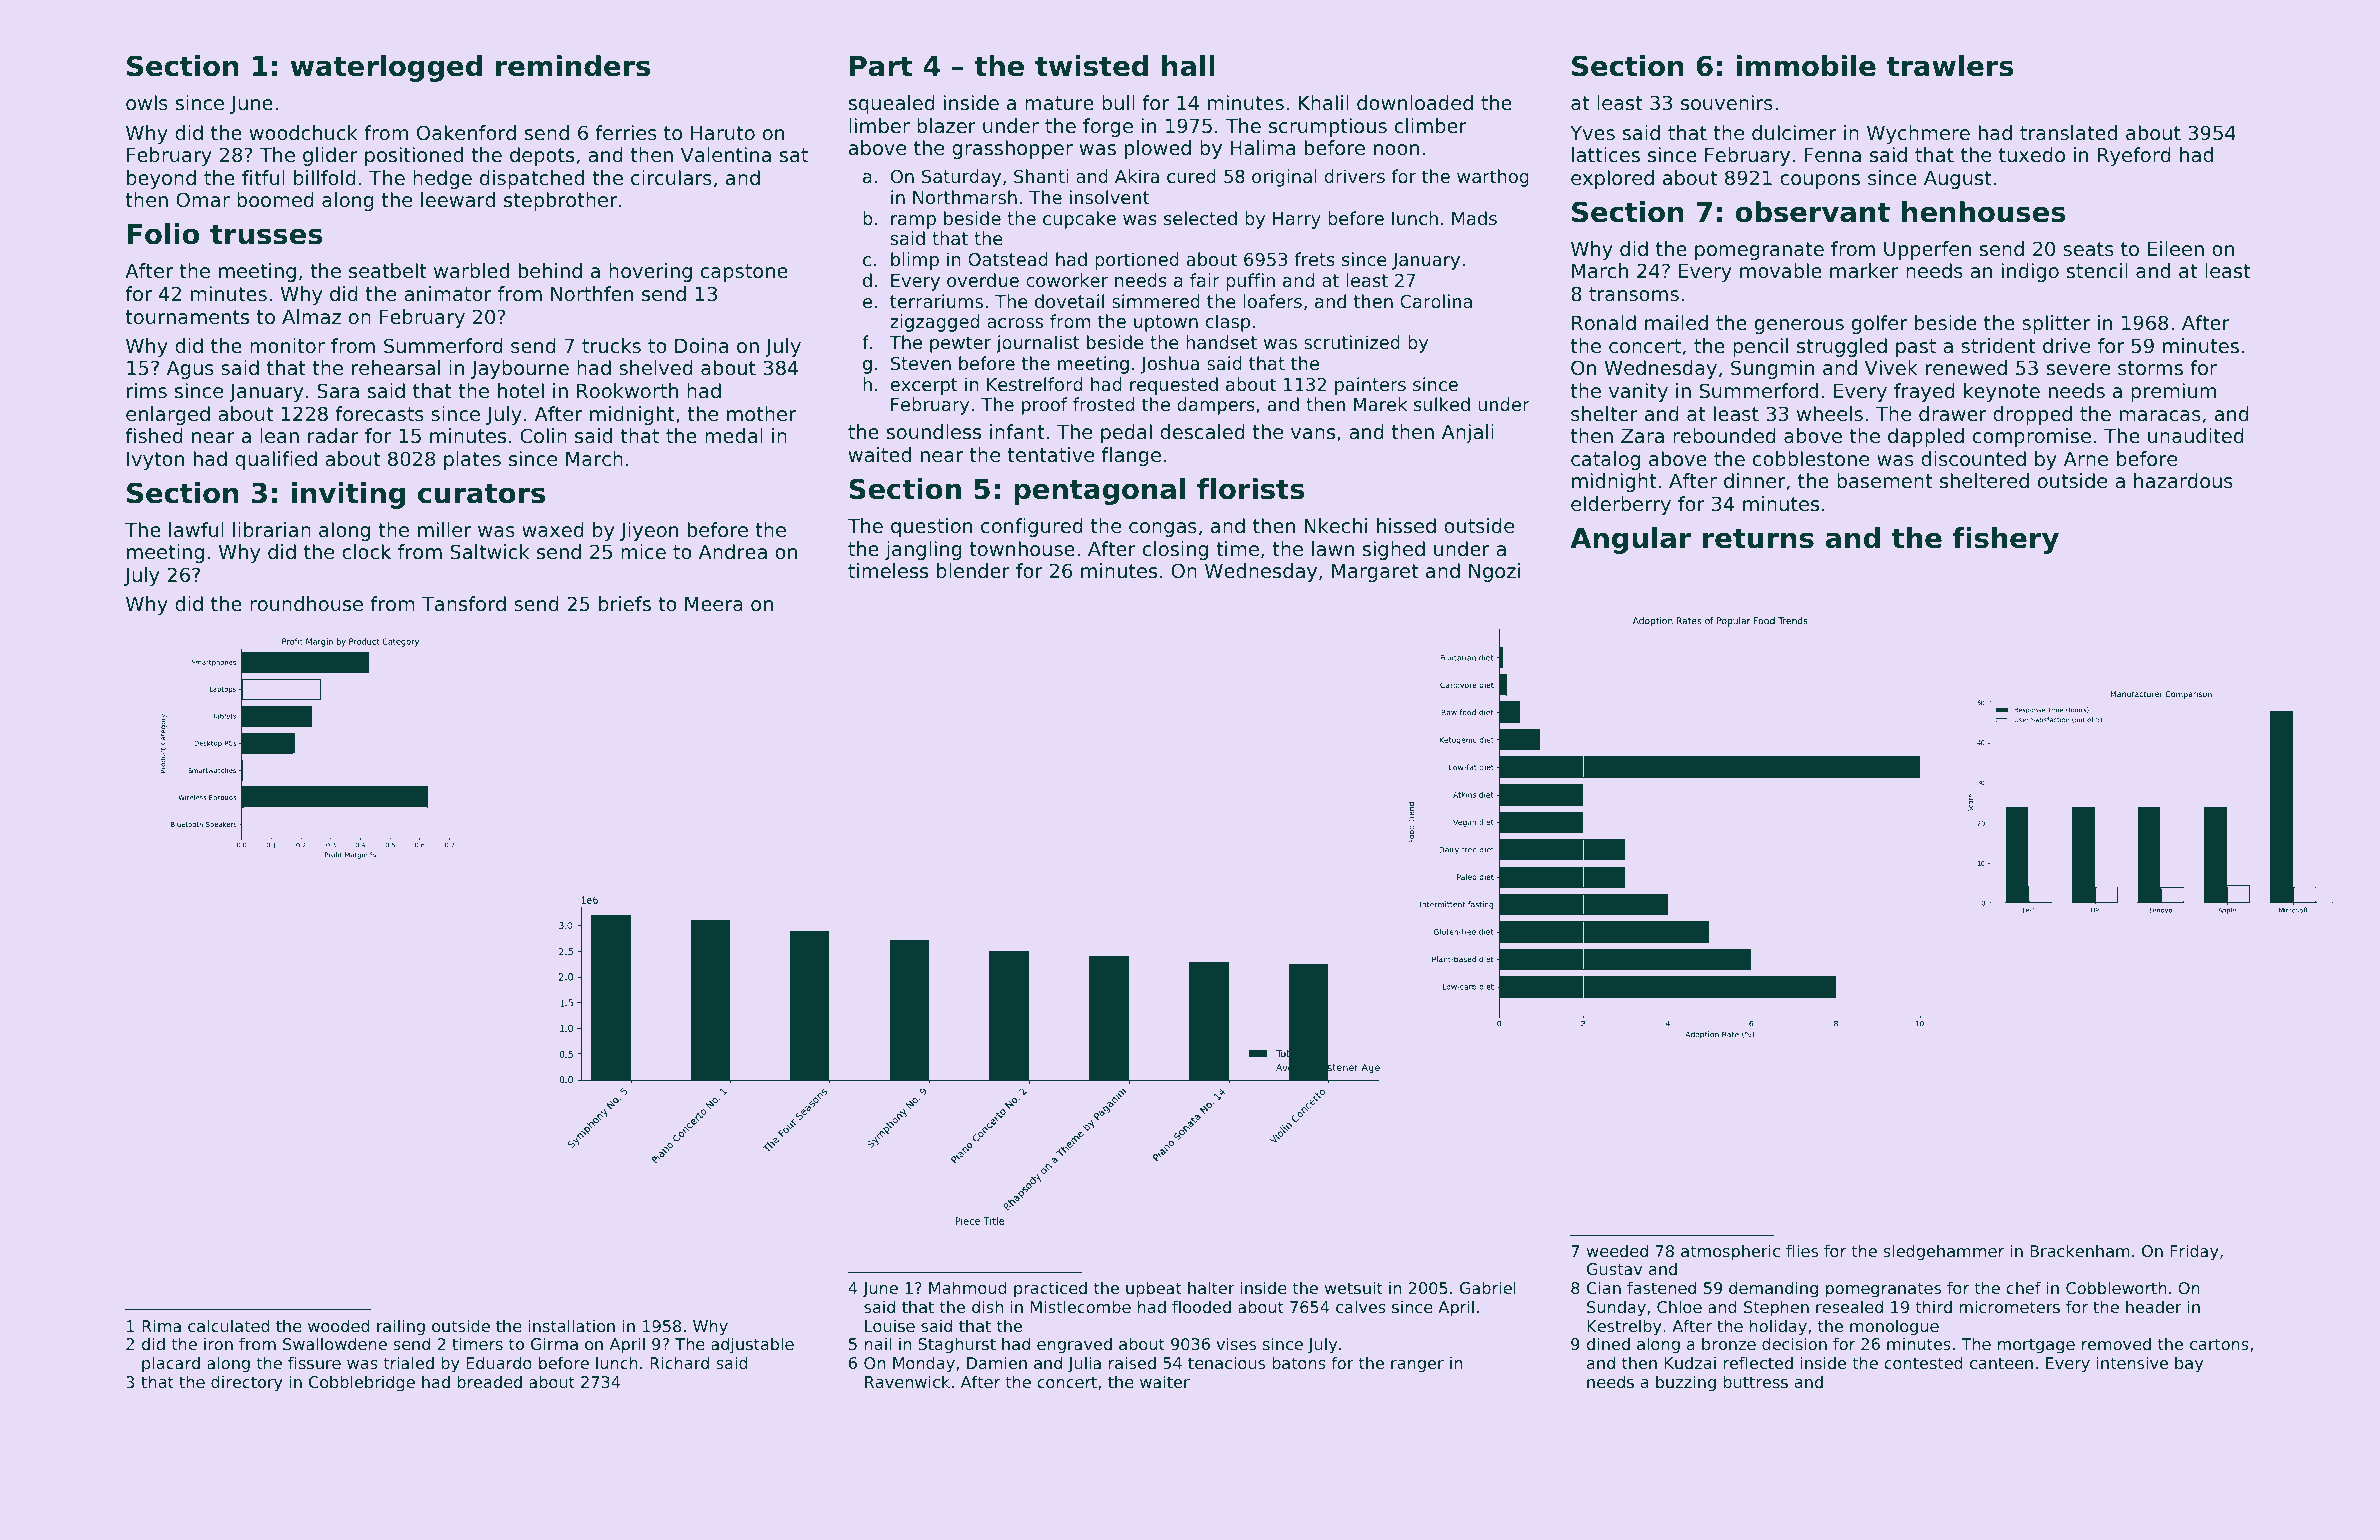 The height and width of the screenshot is (1540, 2380). What do you see at coordinates (1211, 1287) in the screenshot?
I see `halter` at bounding box center [1211, 1287].
